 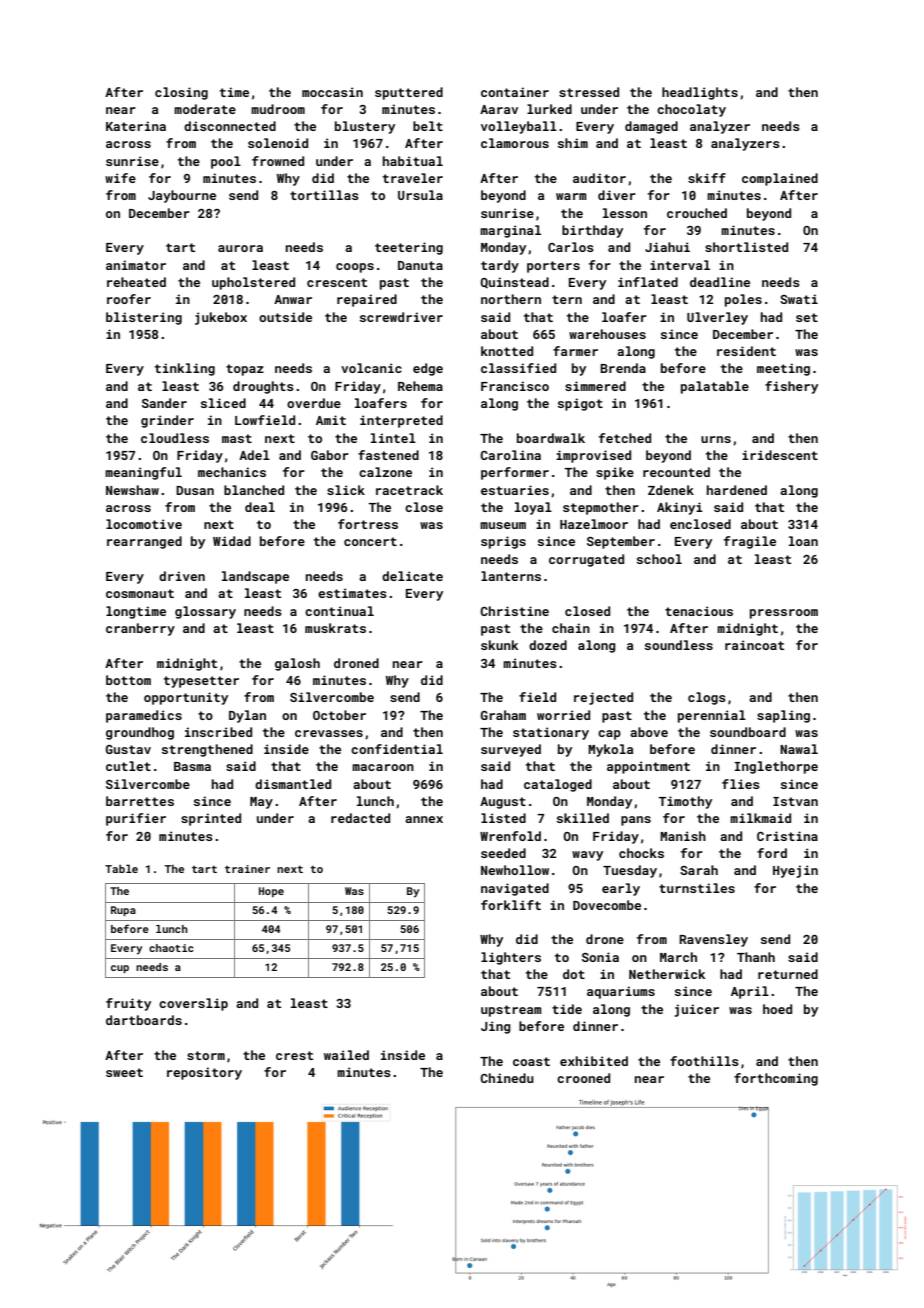 What do you see at coordinates (297, 664) in the screenshot?
I see `galosh` at bounding box center [297, 664].
